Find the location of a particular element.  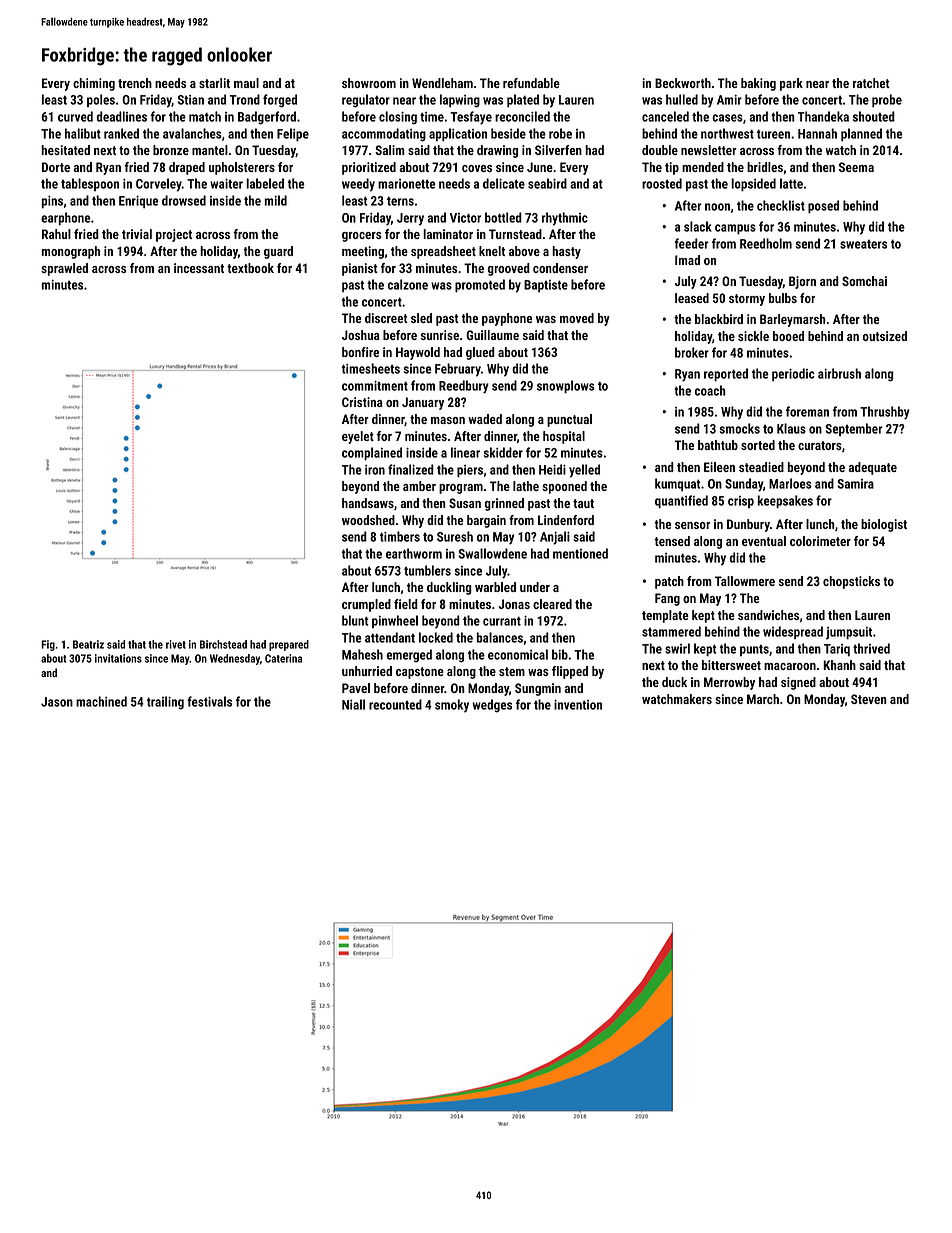

leased is located at coordinates (692, 298).
